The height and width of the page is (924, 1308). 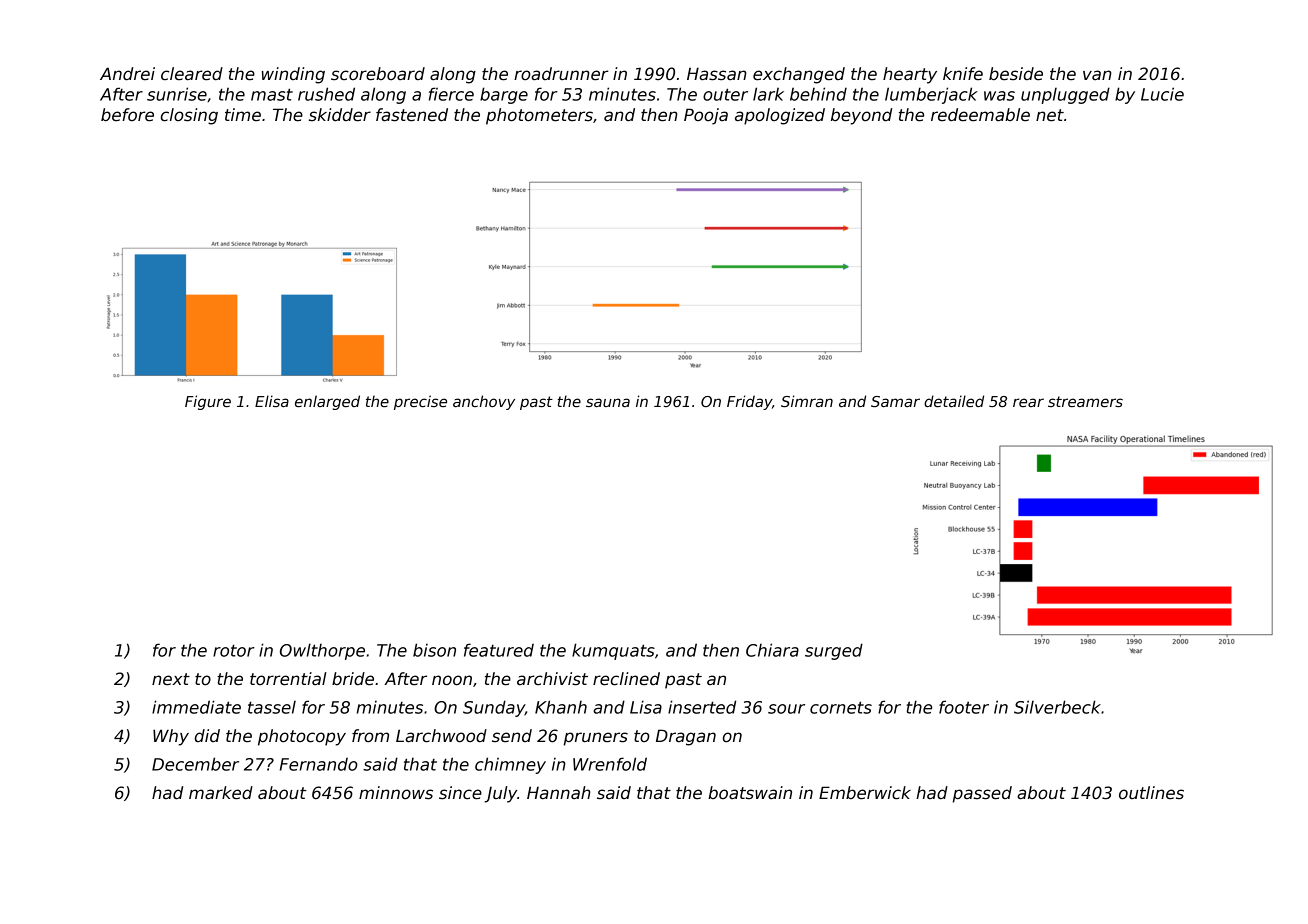 What do you see at coordinates (327, 402) in the page?
I see `enlarged` at bounding box center [327, 402].
